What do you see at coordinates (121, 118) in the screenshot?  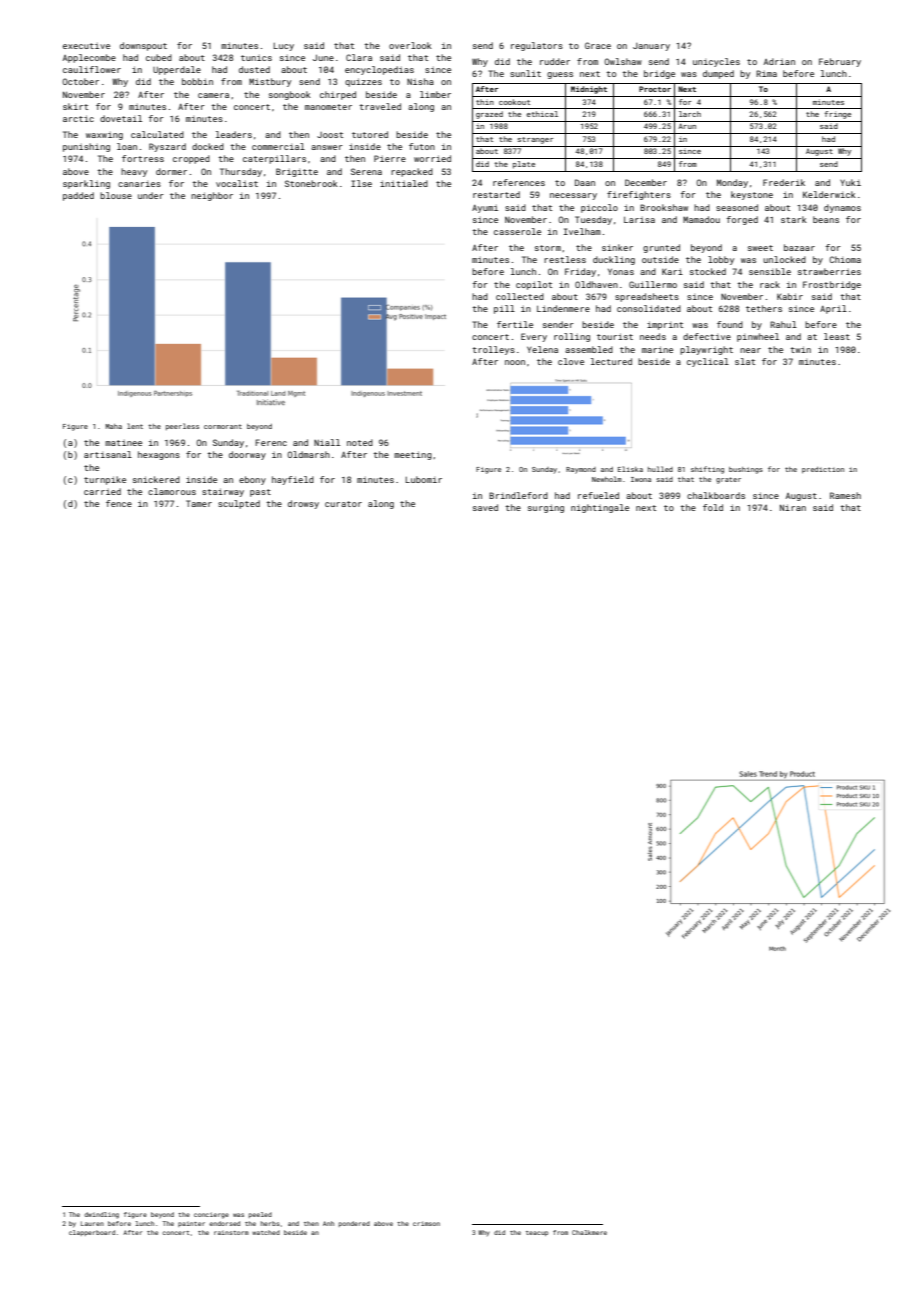 I see `dovetail` at bounding box center [121, 118].
